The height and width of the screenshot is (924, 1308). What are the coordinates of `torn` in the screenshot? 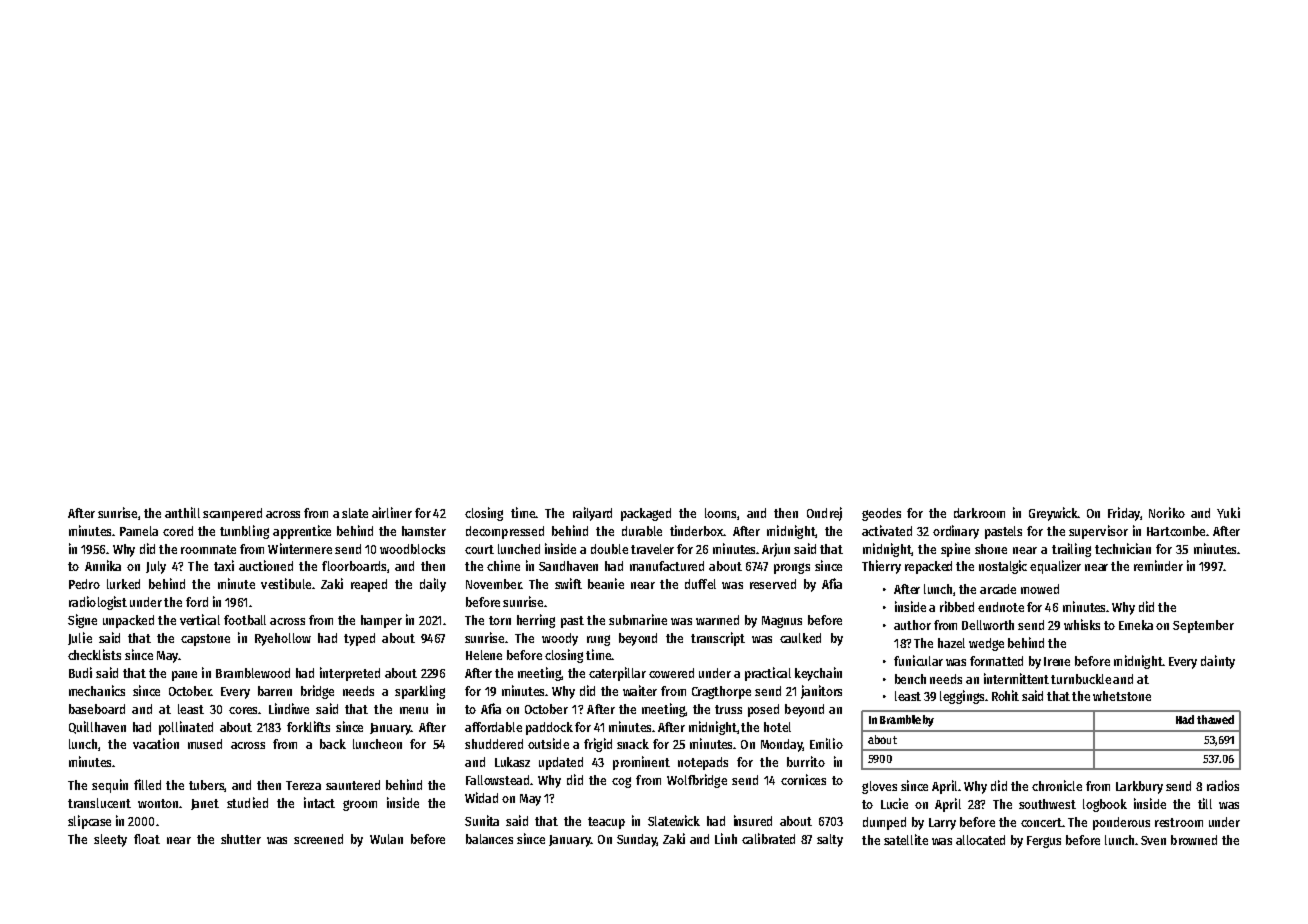 It's located at (500, 620).
